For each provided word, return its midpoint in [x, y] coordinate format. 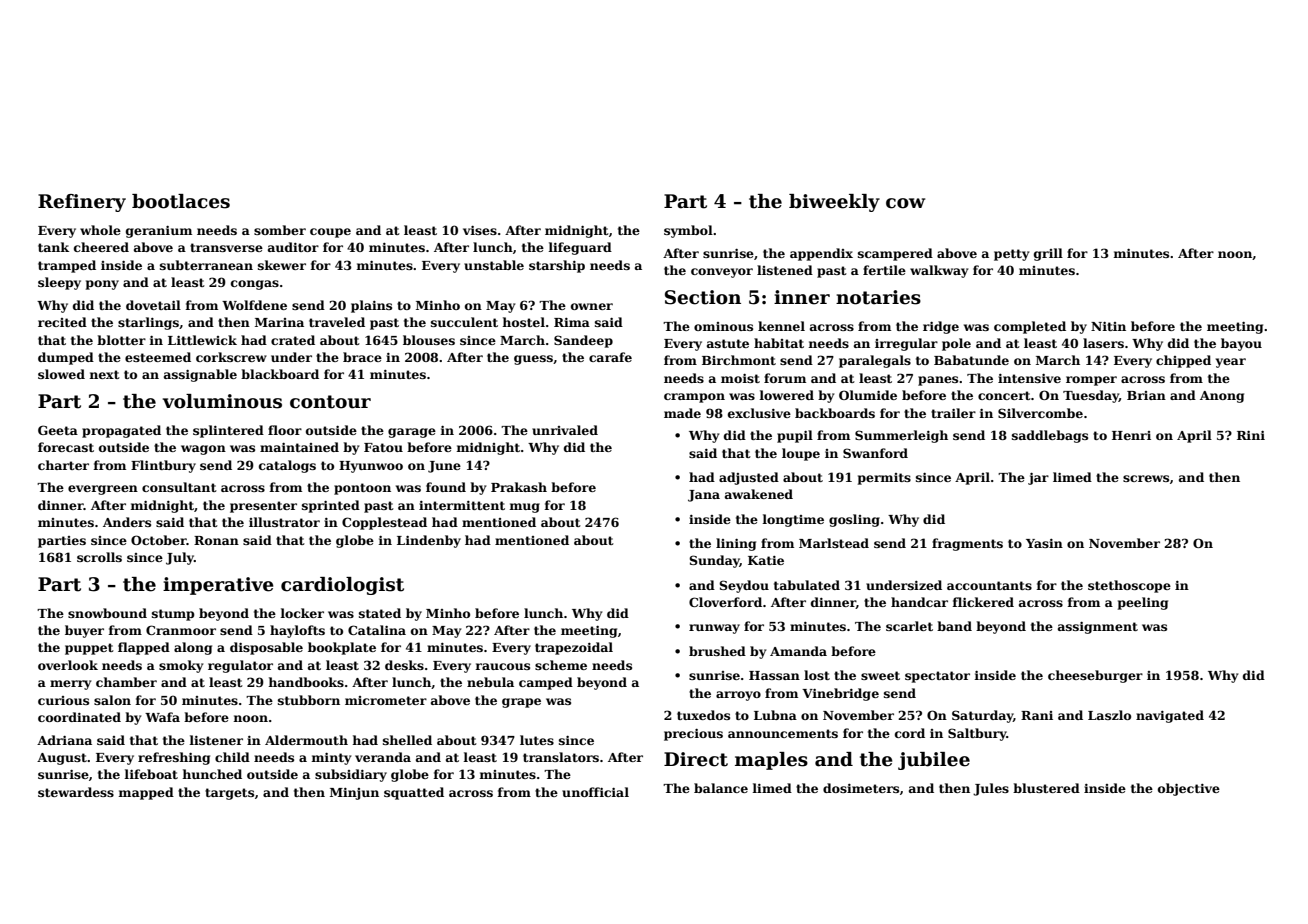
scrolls [99, 557]
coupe [330, 233]
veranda [383, 757]
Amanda [798, 651]
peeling [1143, 603]
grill [1048, 254]
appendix [821, 254]
